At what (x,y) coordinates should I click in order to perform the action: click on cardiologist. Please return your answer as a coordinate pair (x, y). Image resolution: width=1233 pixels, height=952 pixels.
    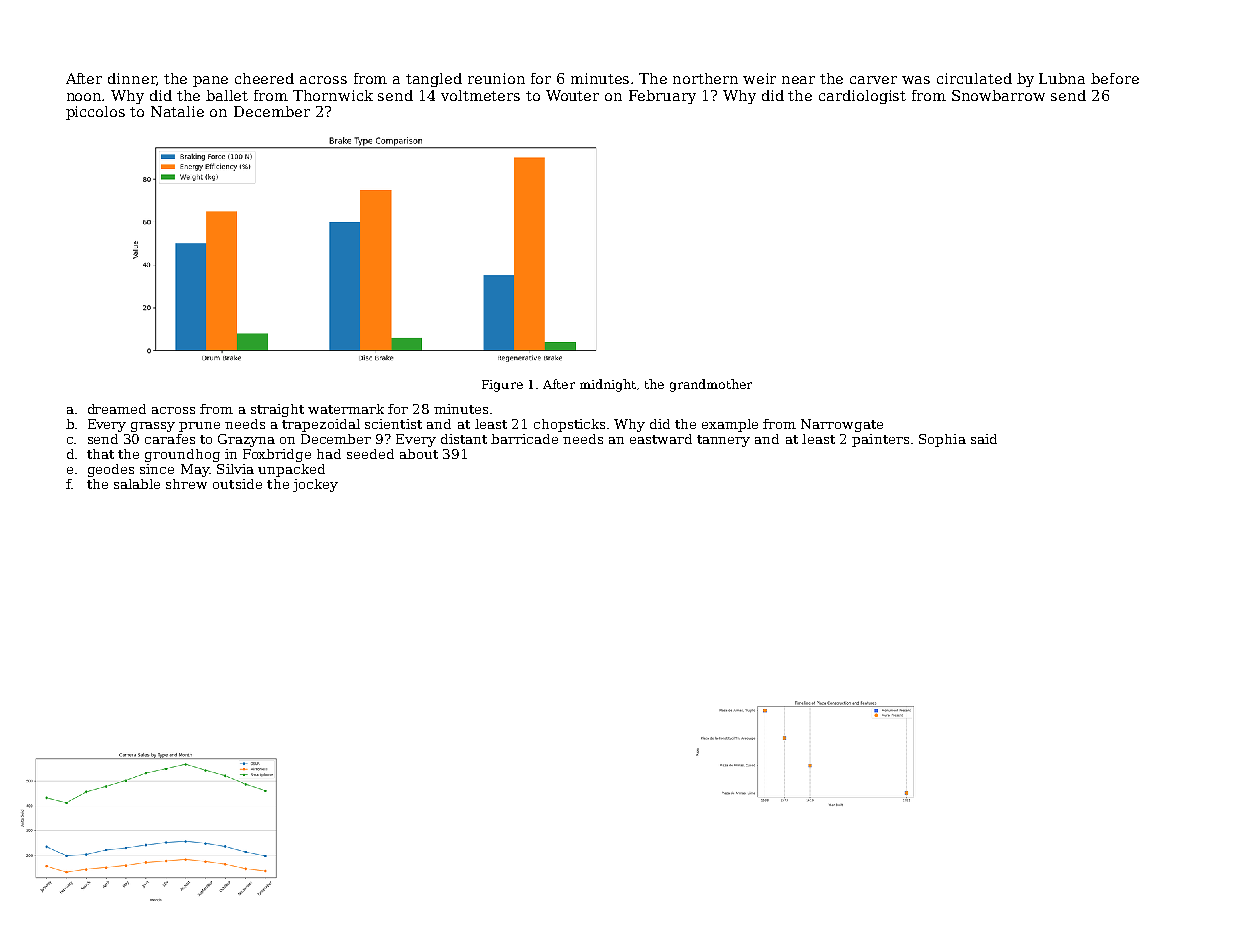
    Looking at the image, I should click on (862, 97).
